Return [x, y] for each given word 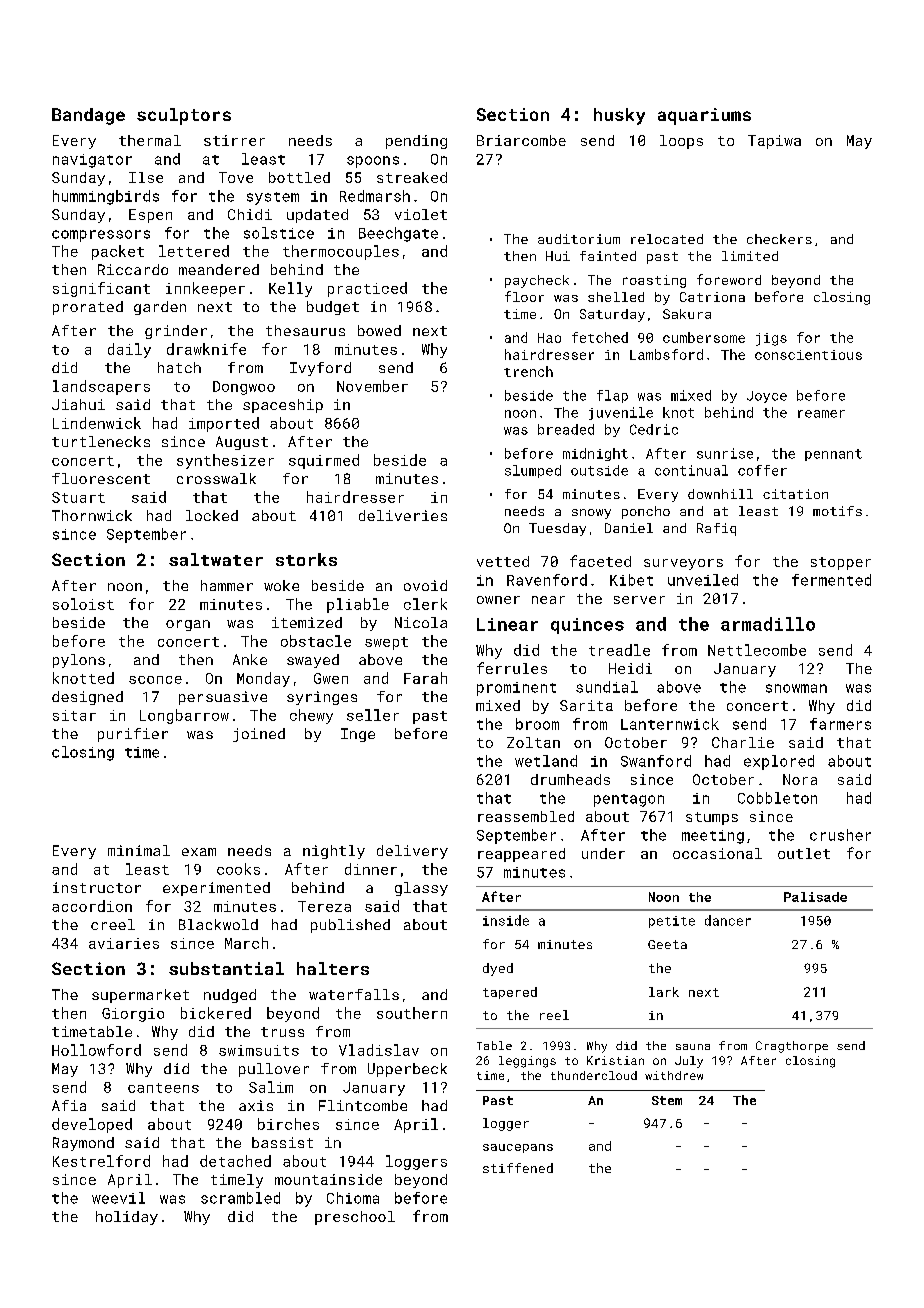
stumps [712, 818]
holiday [127, 1218]
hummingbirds [106, 197]
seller [373, 715]
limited [750, 256]
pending [416, 142]
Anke [250, 659]
